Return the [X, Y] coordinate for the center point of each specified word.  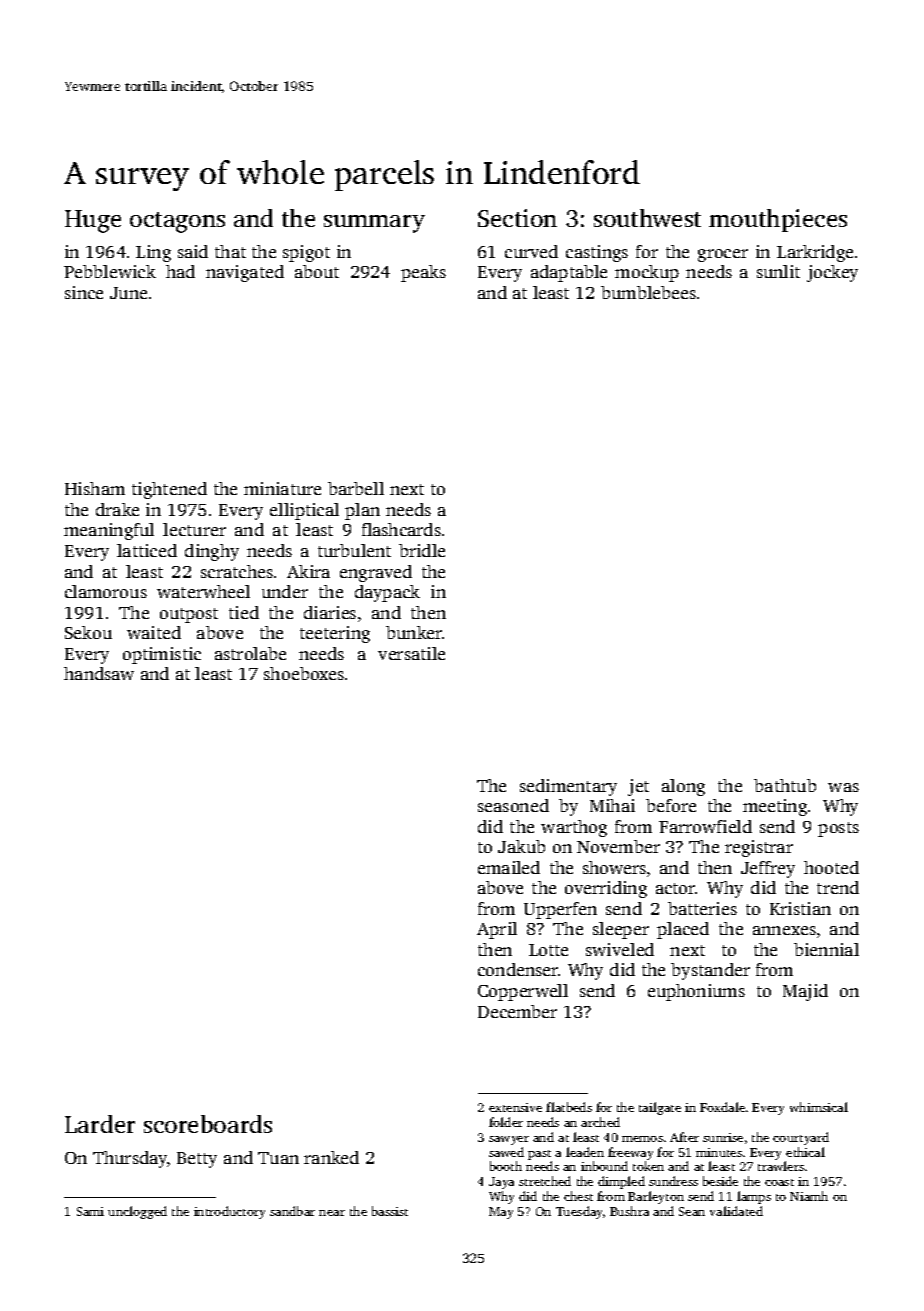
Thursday [130, 1159]
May [501, 1213]
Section [517, 218]
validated [736, 1211]
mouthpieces [778, 220]
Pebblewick [110, 271]
